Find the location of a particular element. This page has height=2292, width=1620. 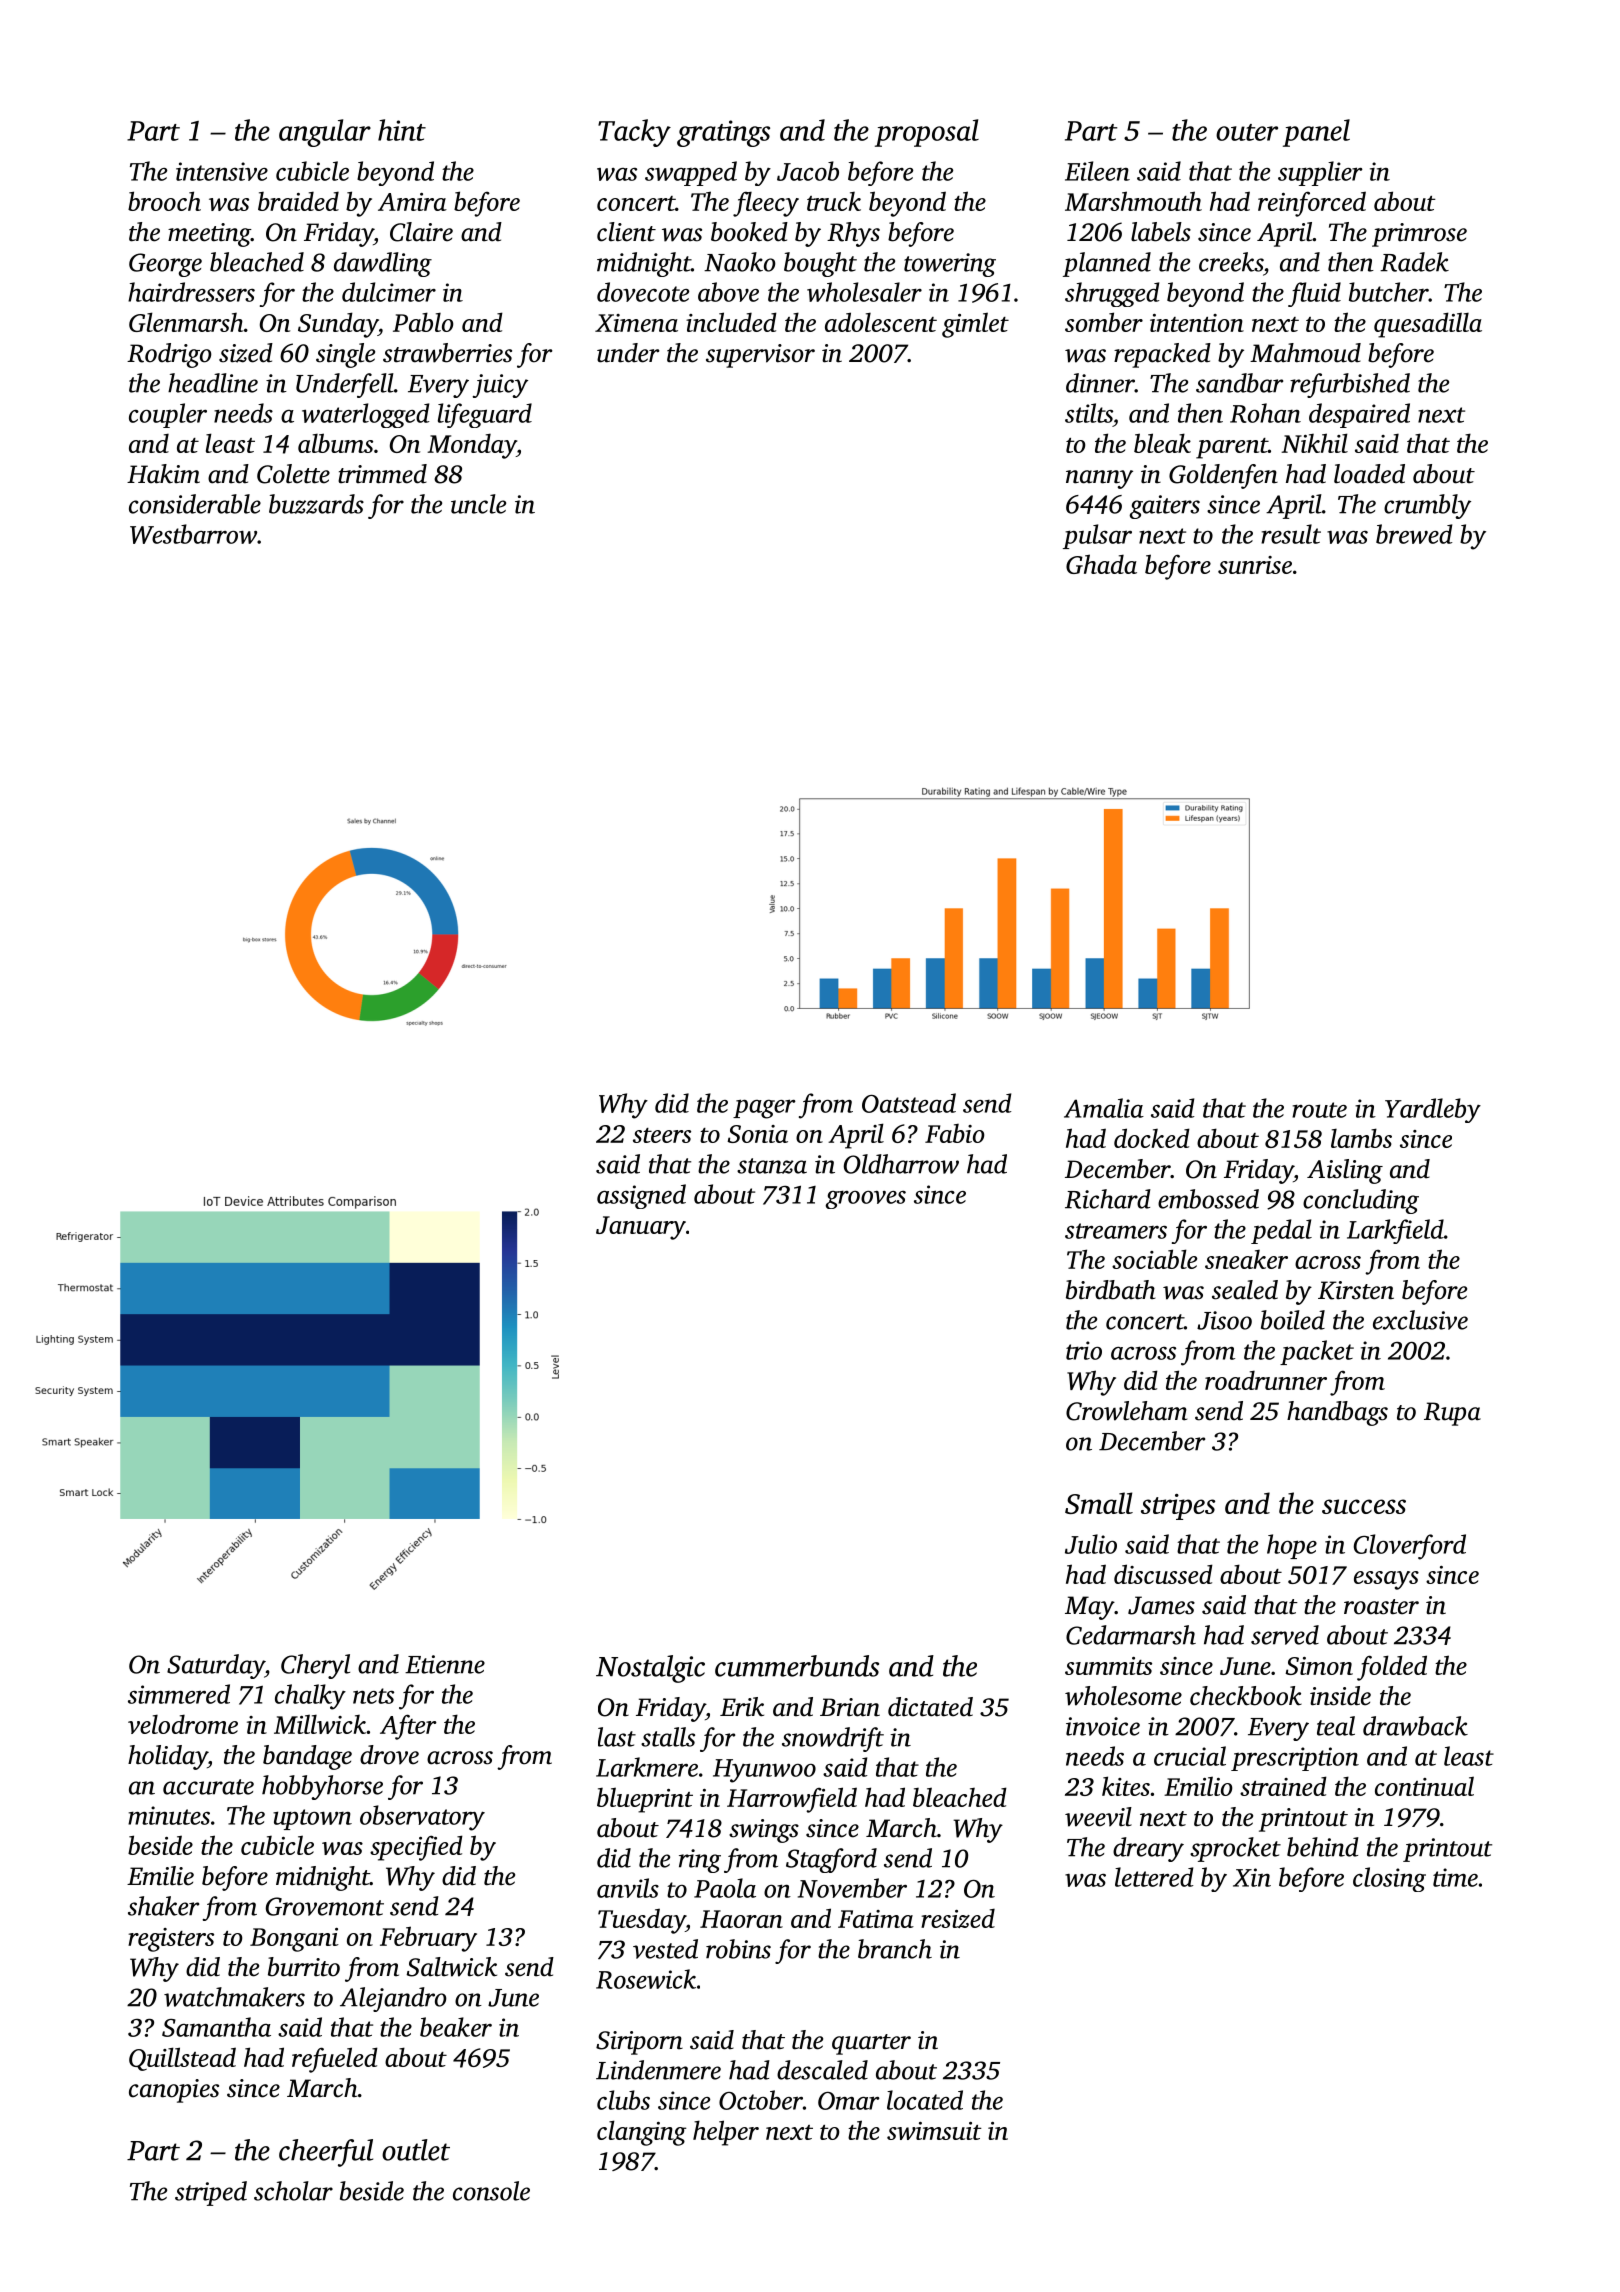

Westbarrow is located at coordinates (193, 534).
